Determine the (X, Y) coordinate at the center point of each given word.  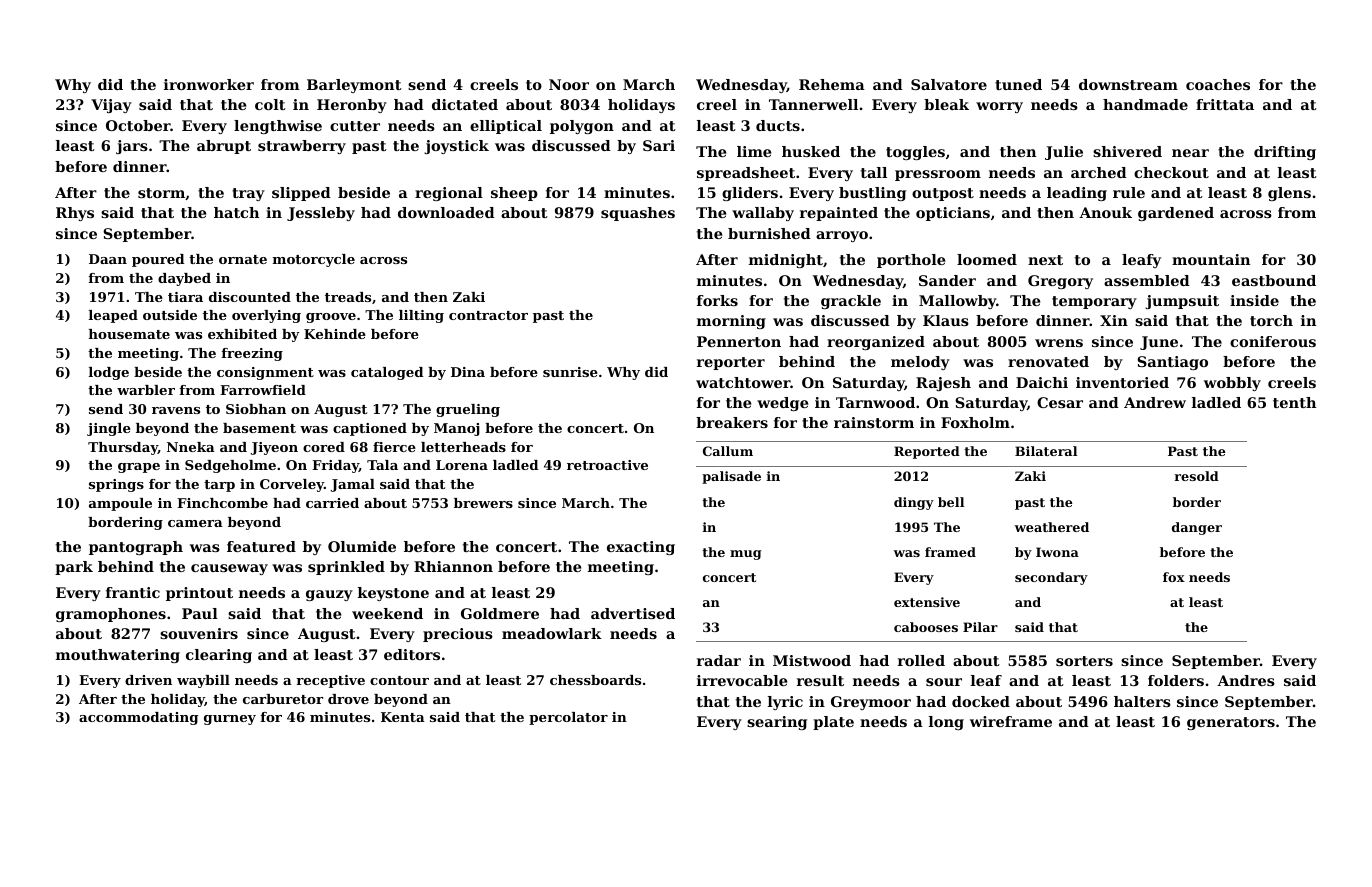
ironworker (209, 84)
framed (950, 552)
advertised (633, 613)
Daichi (1042, 382)
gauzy (329, 595)
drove (348, 699)
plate (833, 723)
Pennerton (739, 341)
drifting (1285, 153)
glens (1289, 194)
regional (449, 194)
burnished (769, 233)
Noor (569, 84)
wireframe (1011, 721)
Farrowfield (263, 390)
